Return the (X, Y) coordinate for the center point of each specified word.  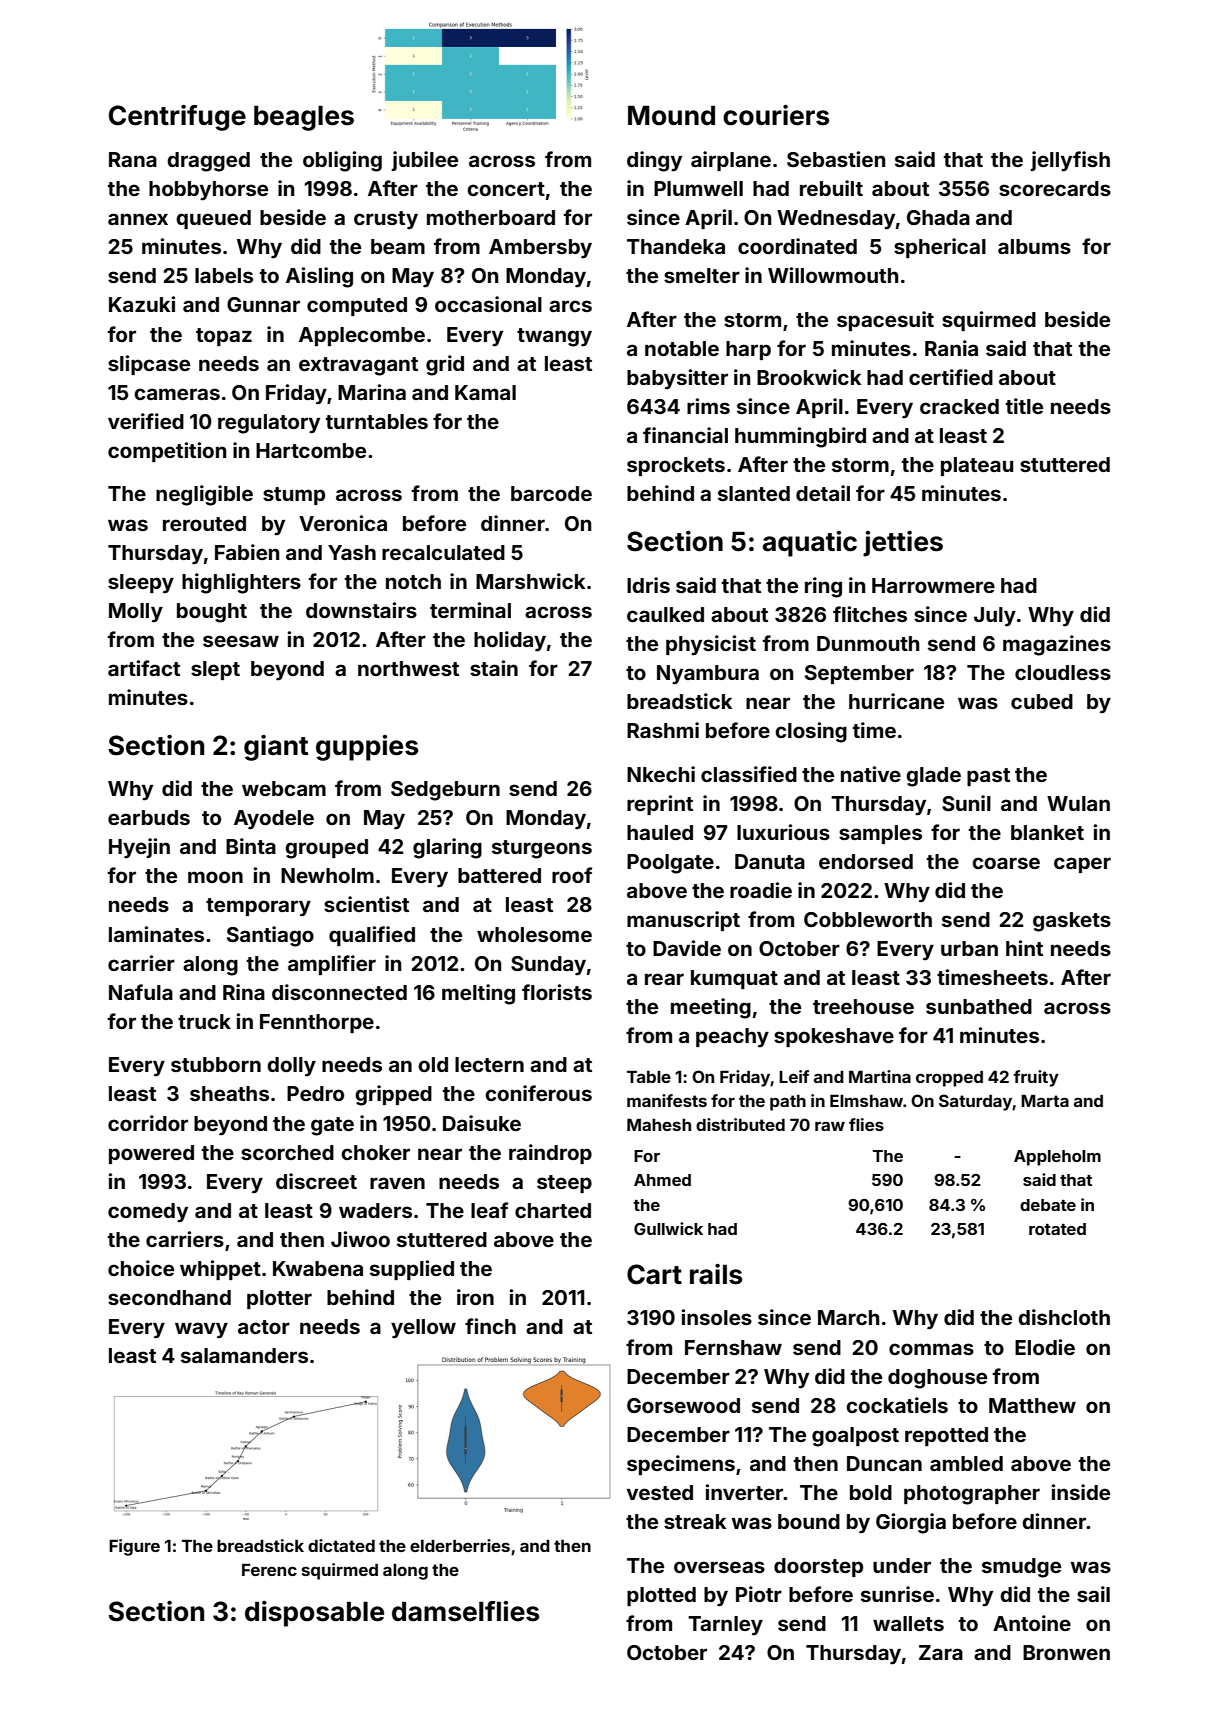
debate (1048, 1205)
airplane (731, 161)
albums (1034, 246)
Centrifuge (177, 118)
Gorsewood (683, 1405)
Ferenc (269, 1569)
